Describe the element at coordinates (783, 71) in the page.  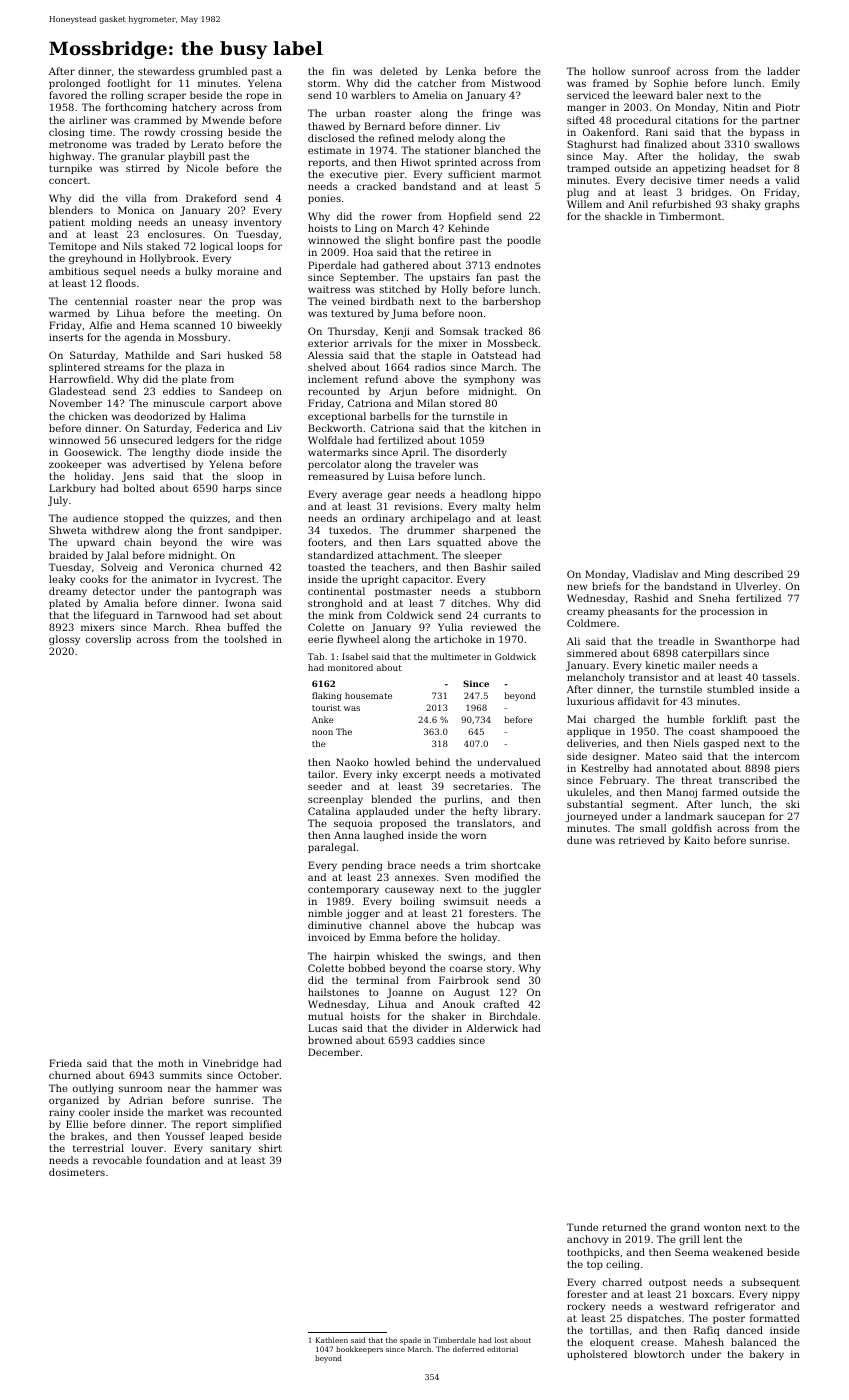
I see `ladder` at that location.
